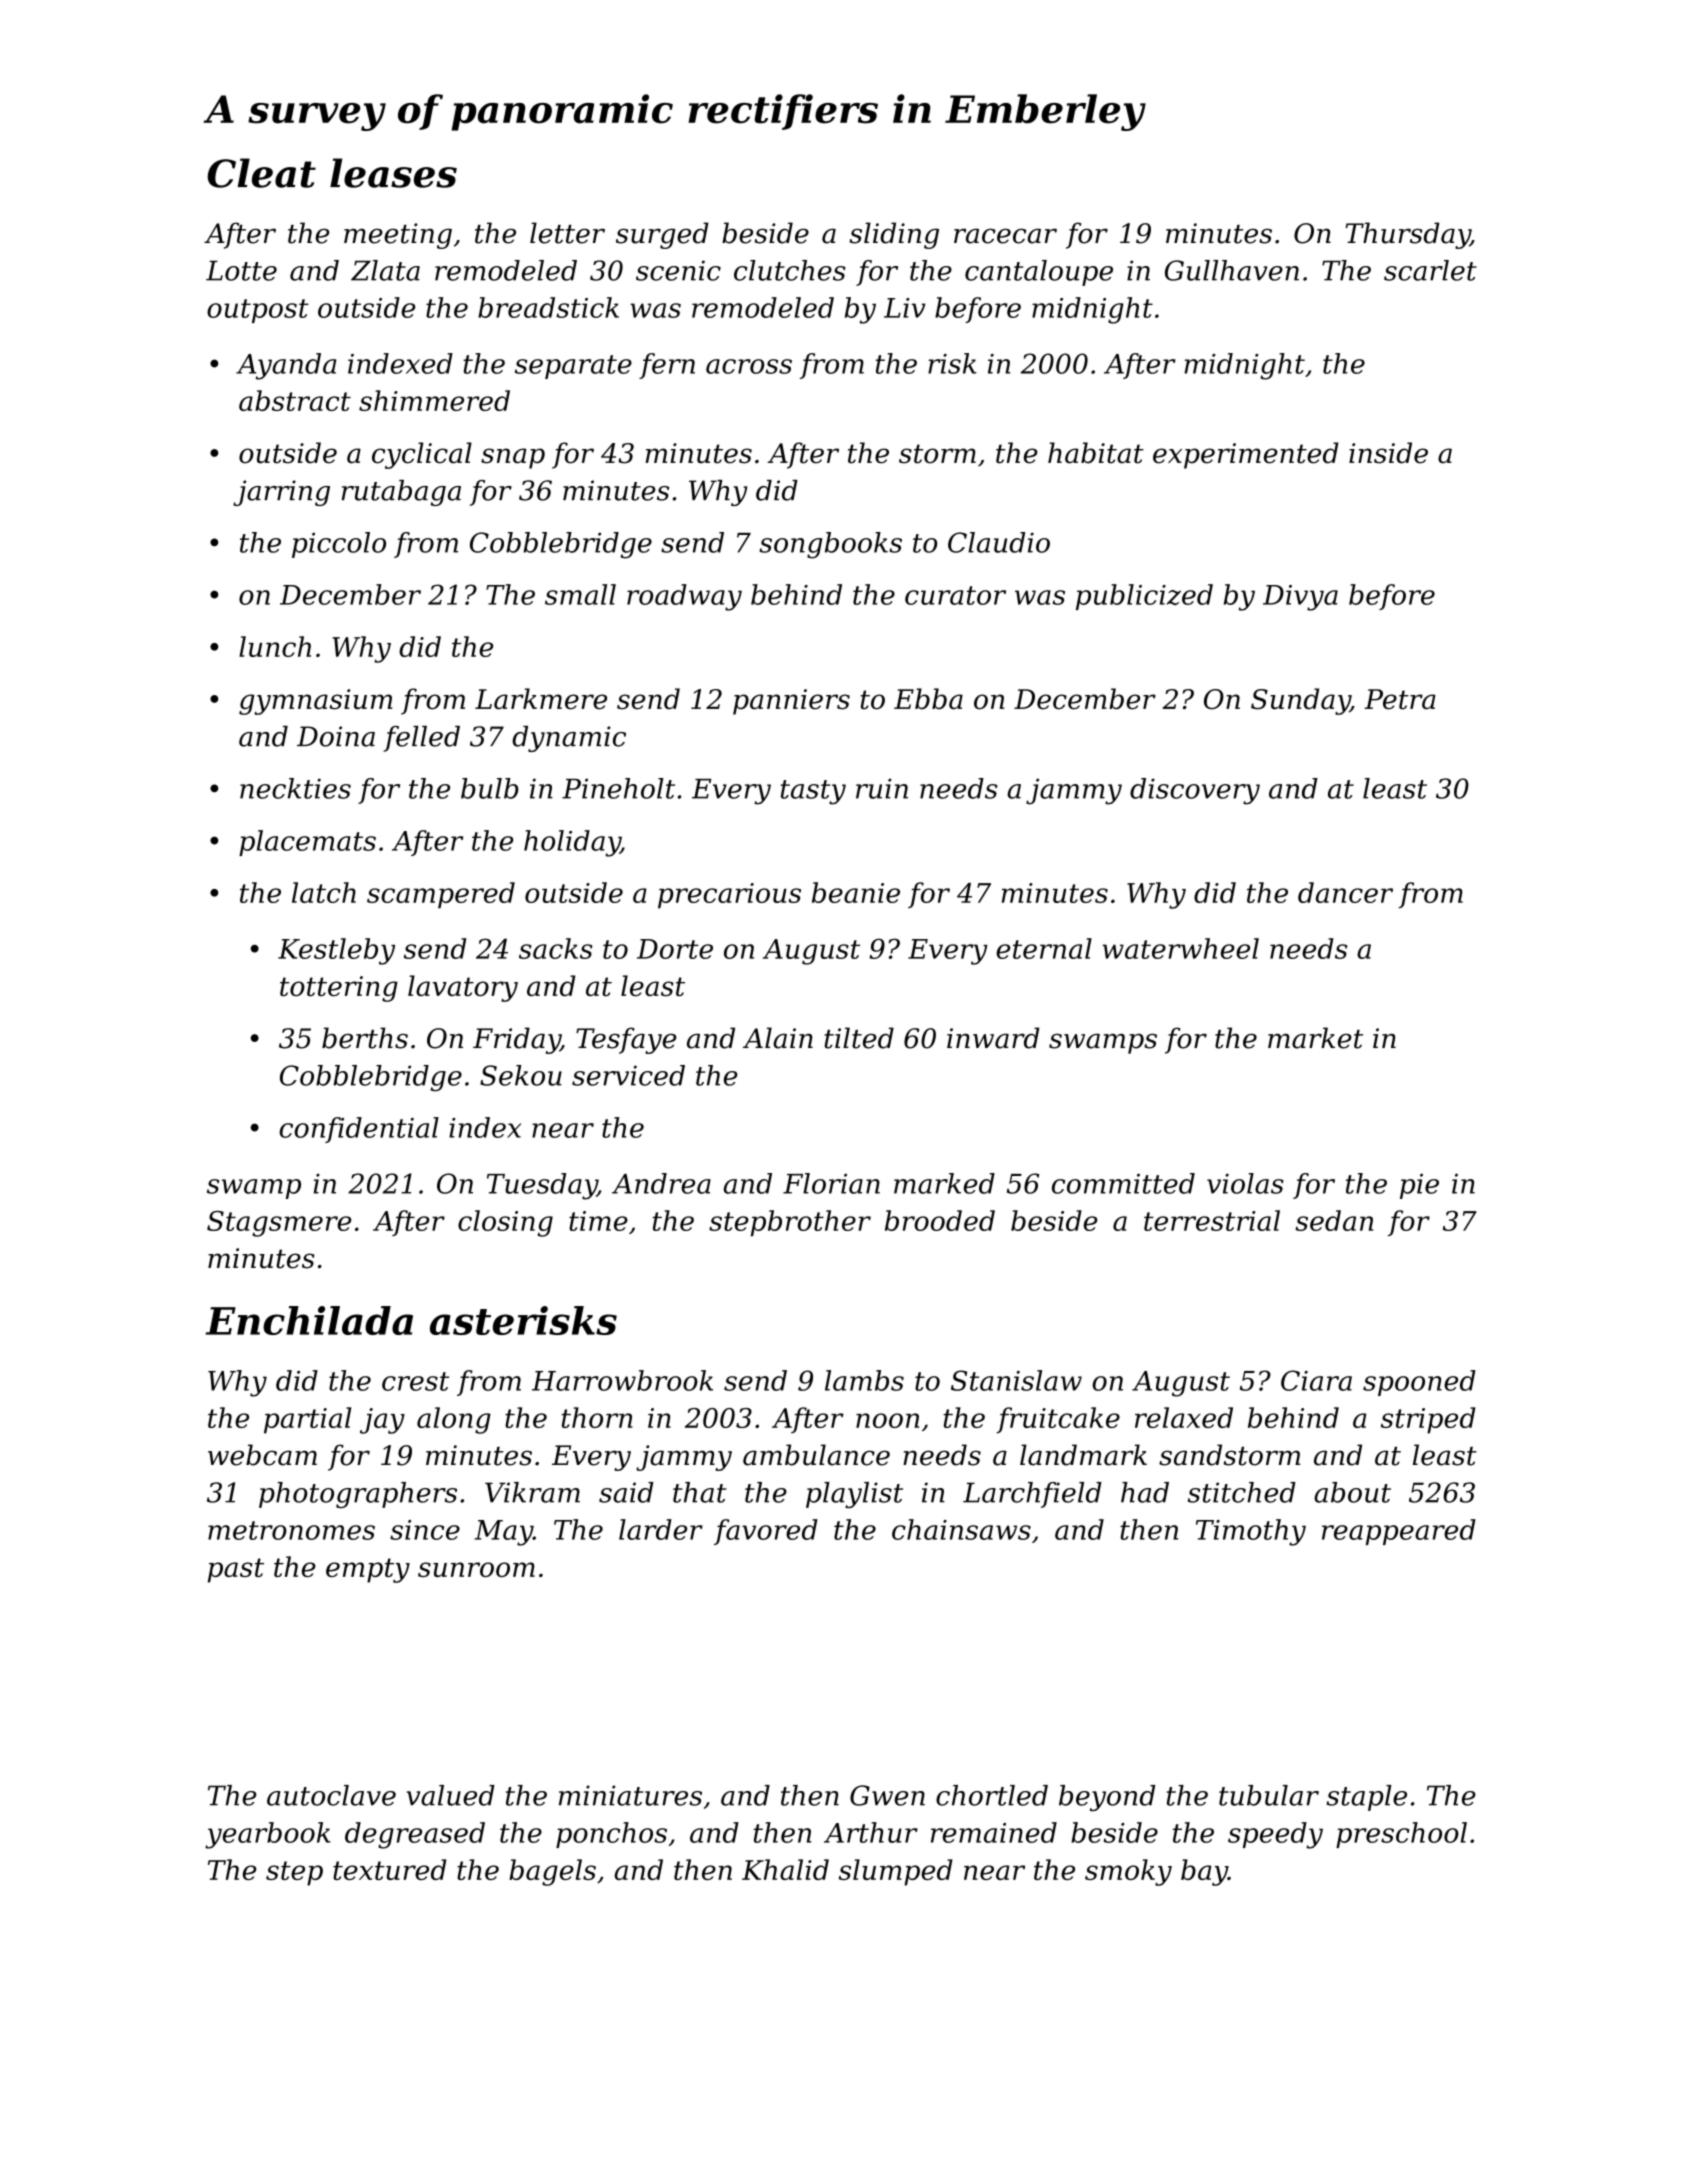 This image has height=2178, width=1683. Describe the element at coordinates (662, 235) in the image. I see `surged` at that location.
